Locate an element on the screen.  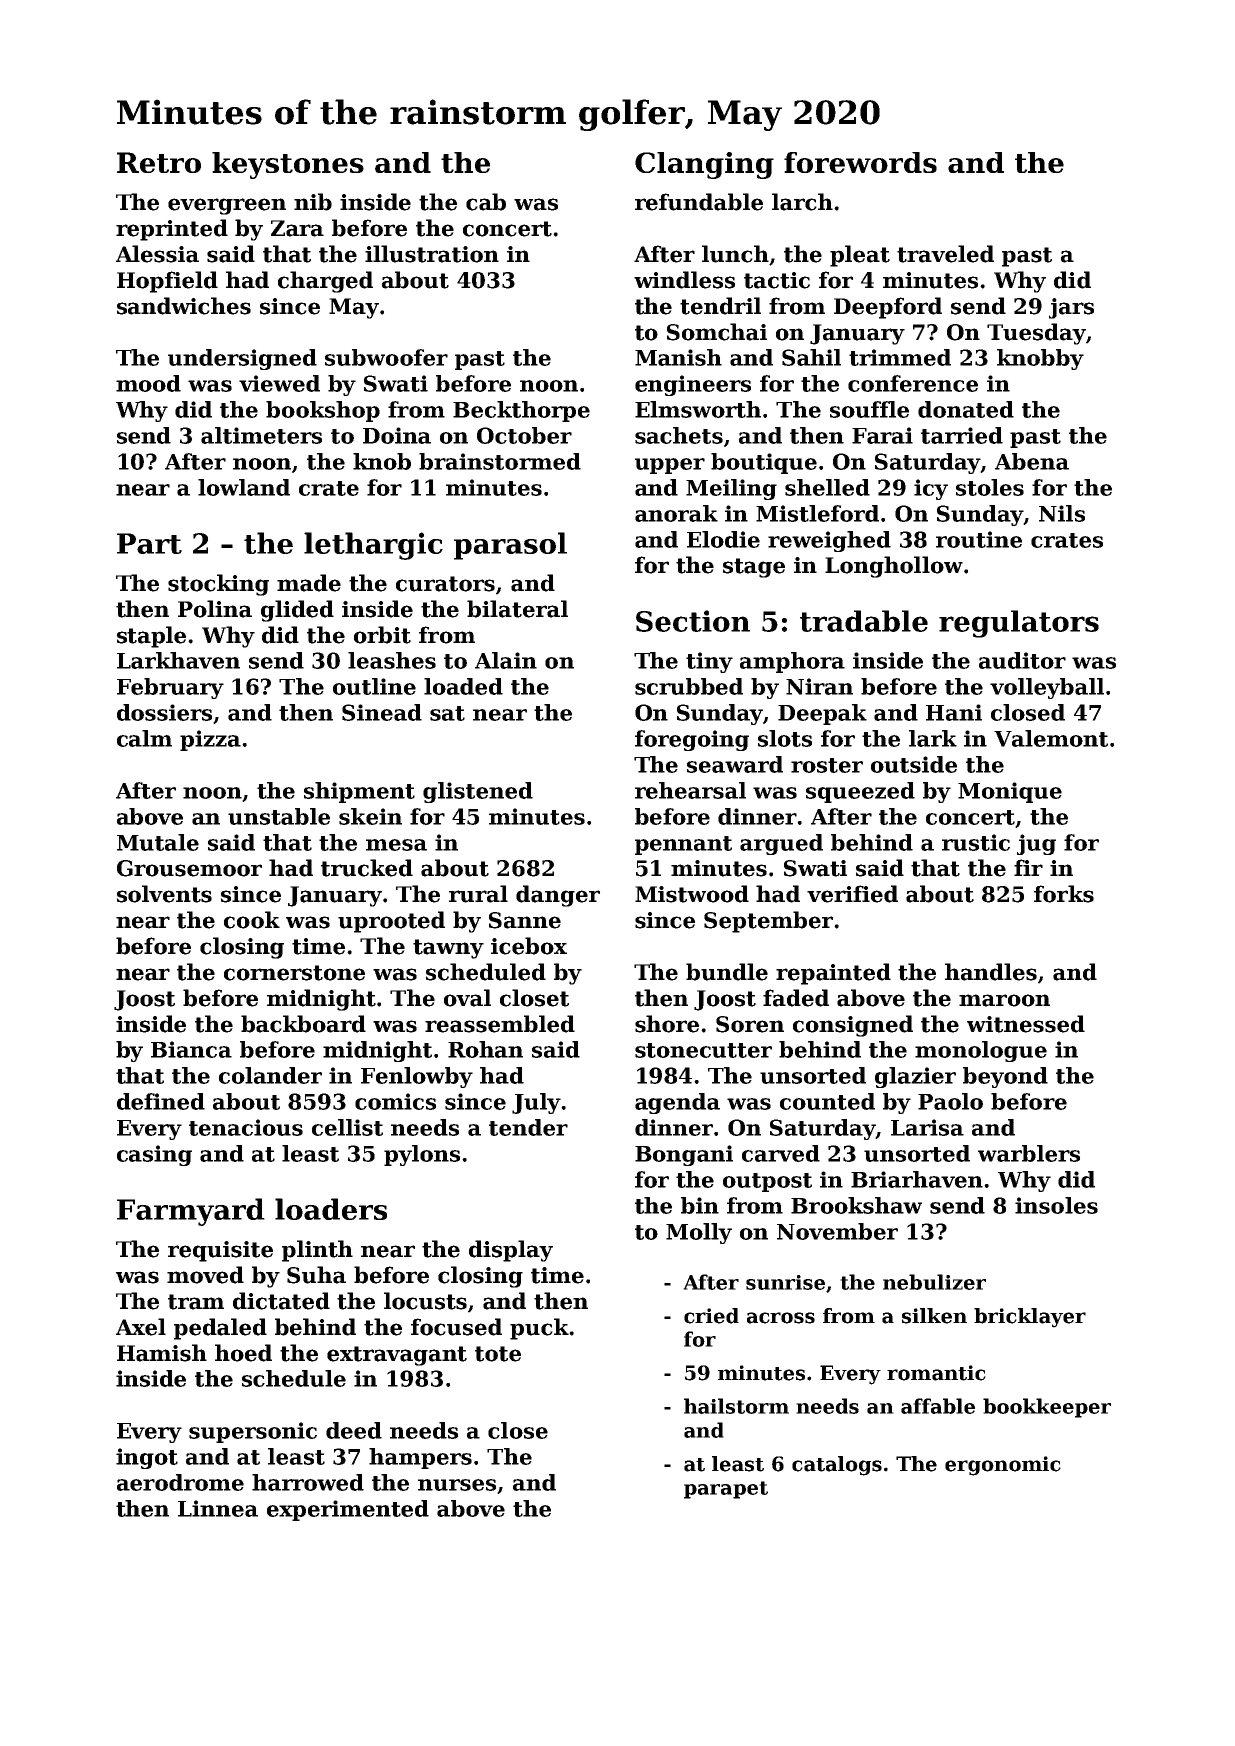
ergonomic is located at coordinates (1003, 1466).
